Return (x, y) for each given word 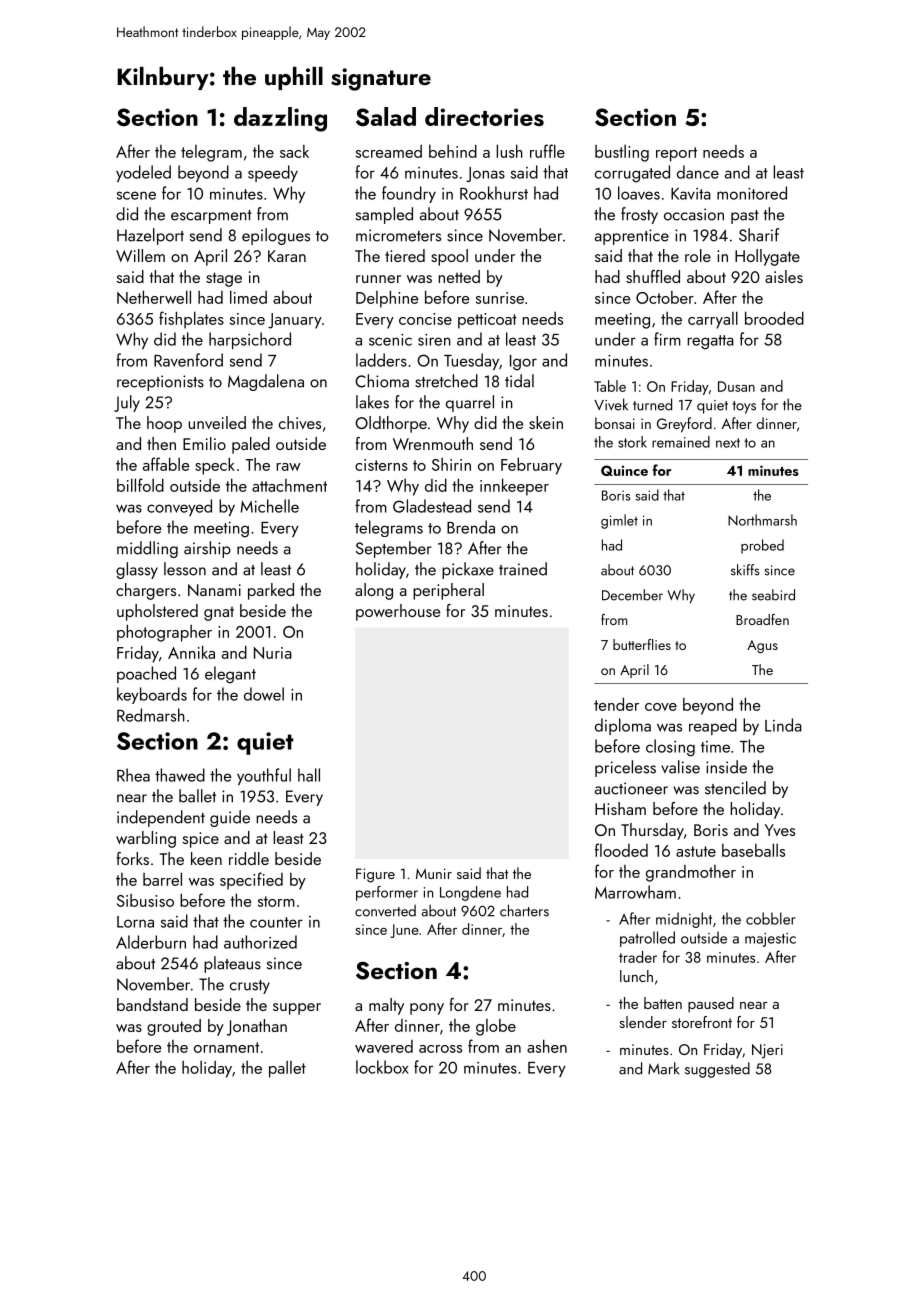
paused (711, 1005)
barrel (162, 879)
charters (524, 910)
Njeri (767, 1051)
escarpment (211, 217)
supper (297, 1009)
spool (449, 257)
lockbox (382, 1067)
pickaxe (468, 570)
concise (425, 319)
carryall (713, 320)
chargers (146, 591)
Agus (762, 646)
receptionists (160, 383)
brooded (774, 318)
